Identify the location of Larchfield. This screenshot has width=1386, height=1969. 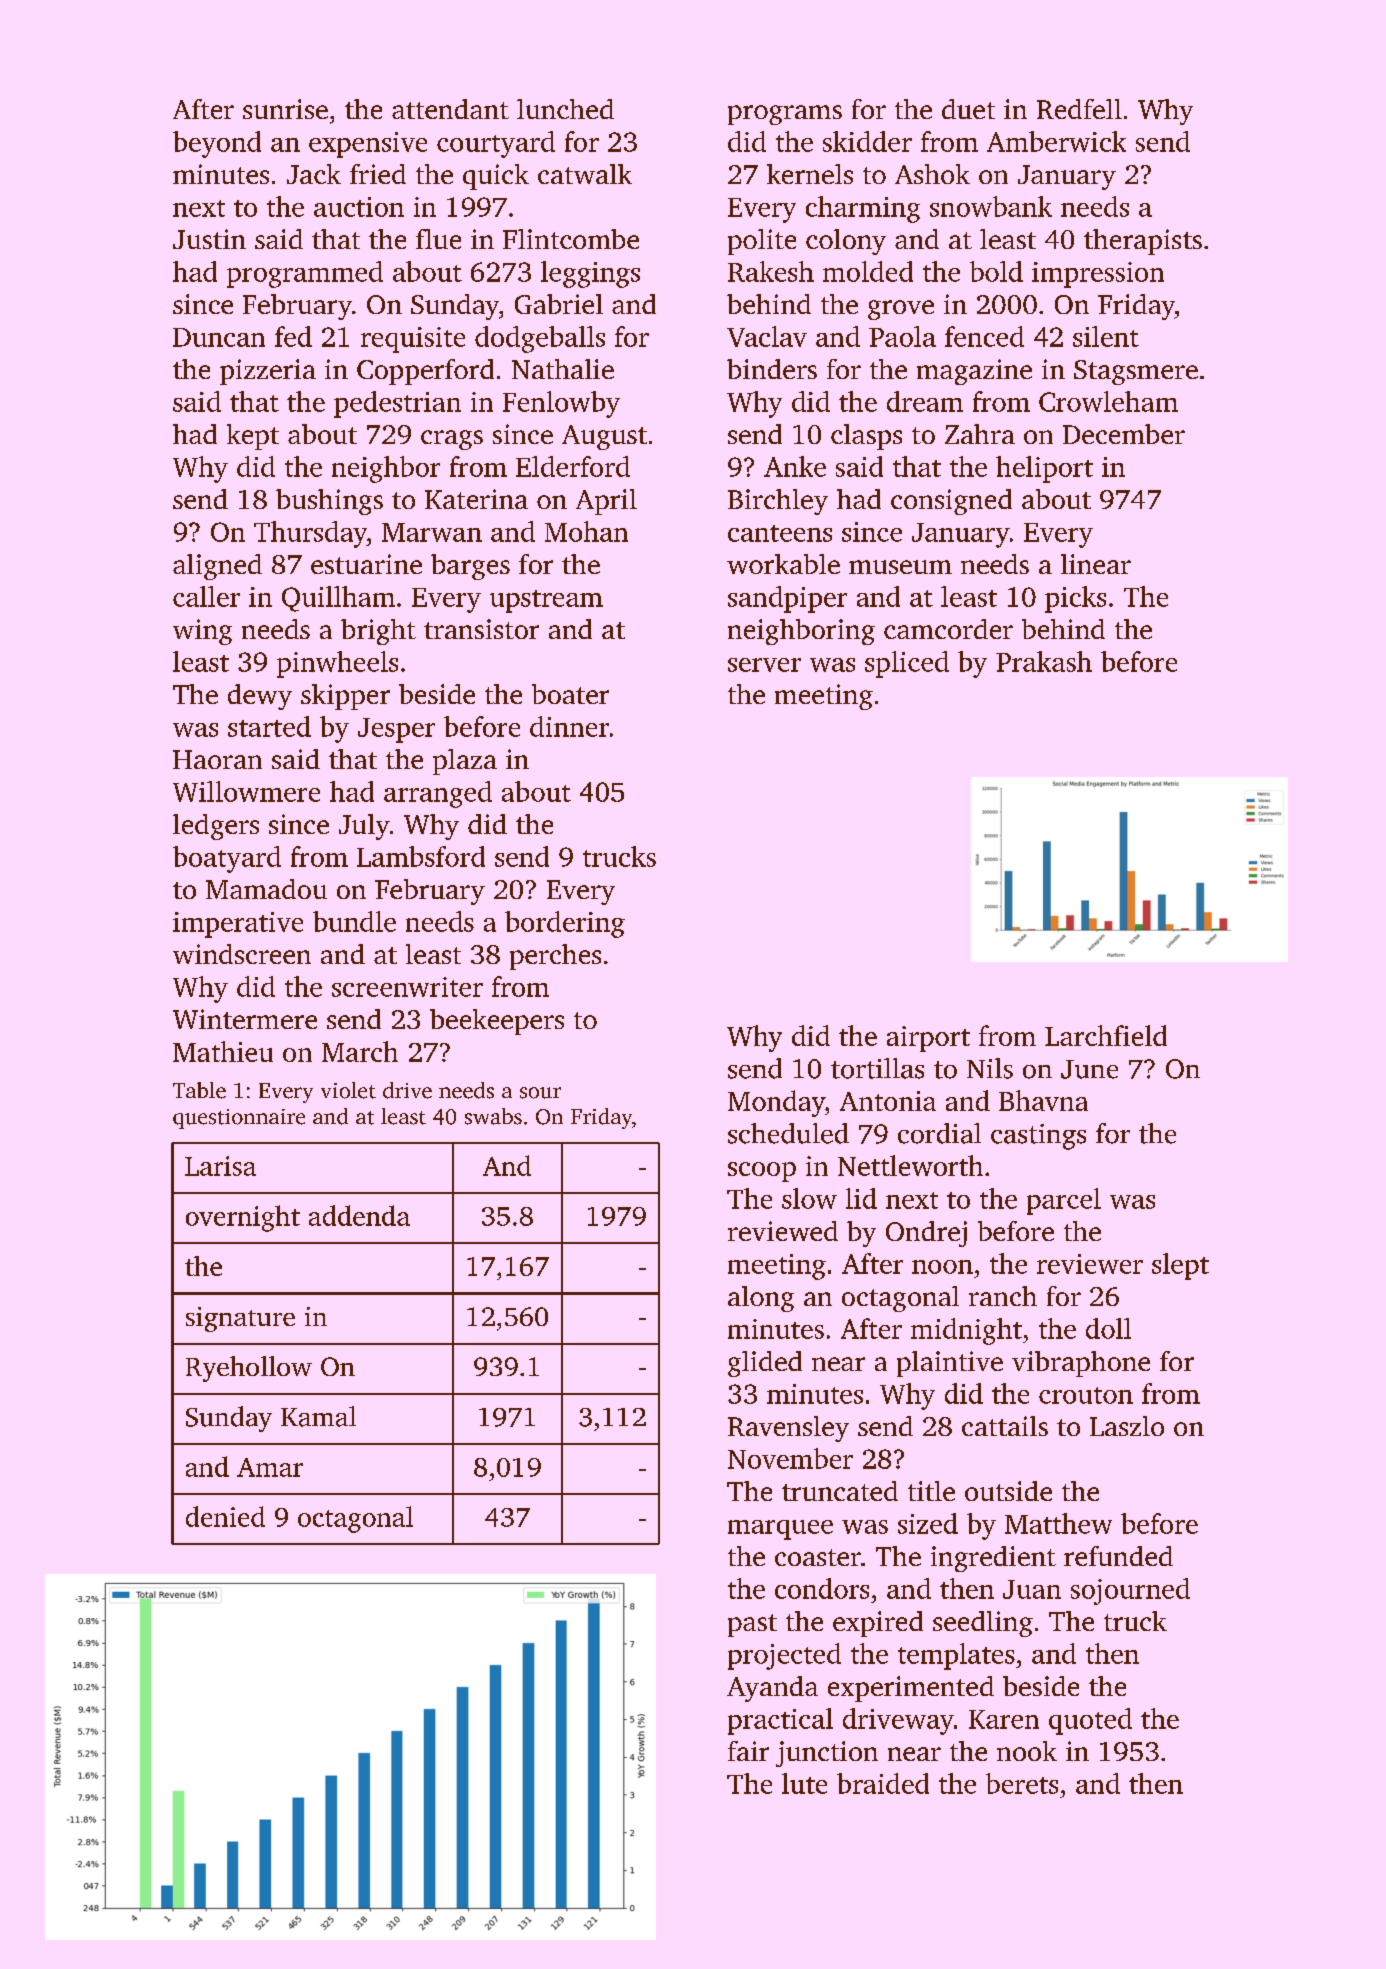
(1106, 1035).
